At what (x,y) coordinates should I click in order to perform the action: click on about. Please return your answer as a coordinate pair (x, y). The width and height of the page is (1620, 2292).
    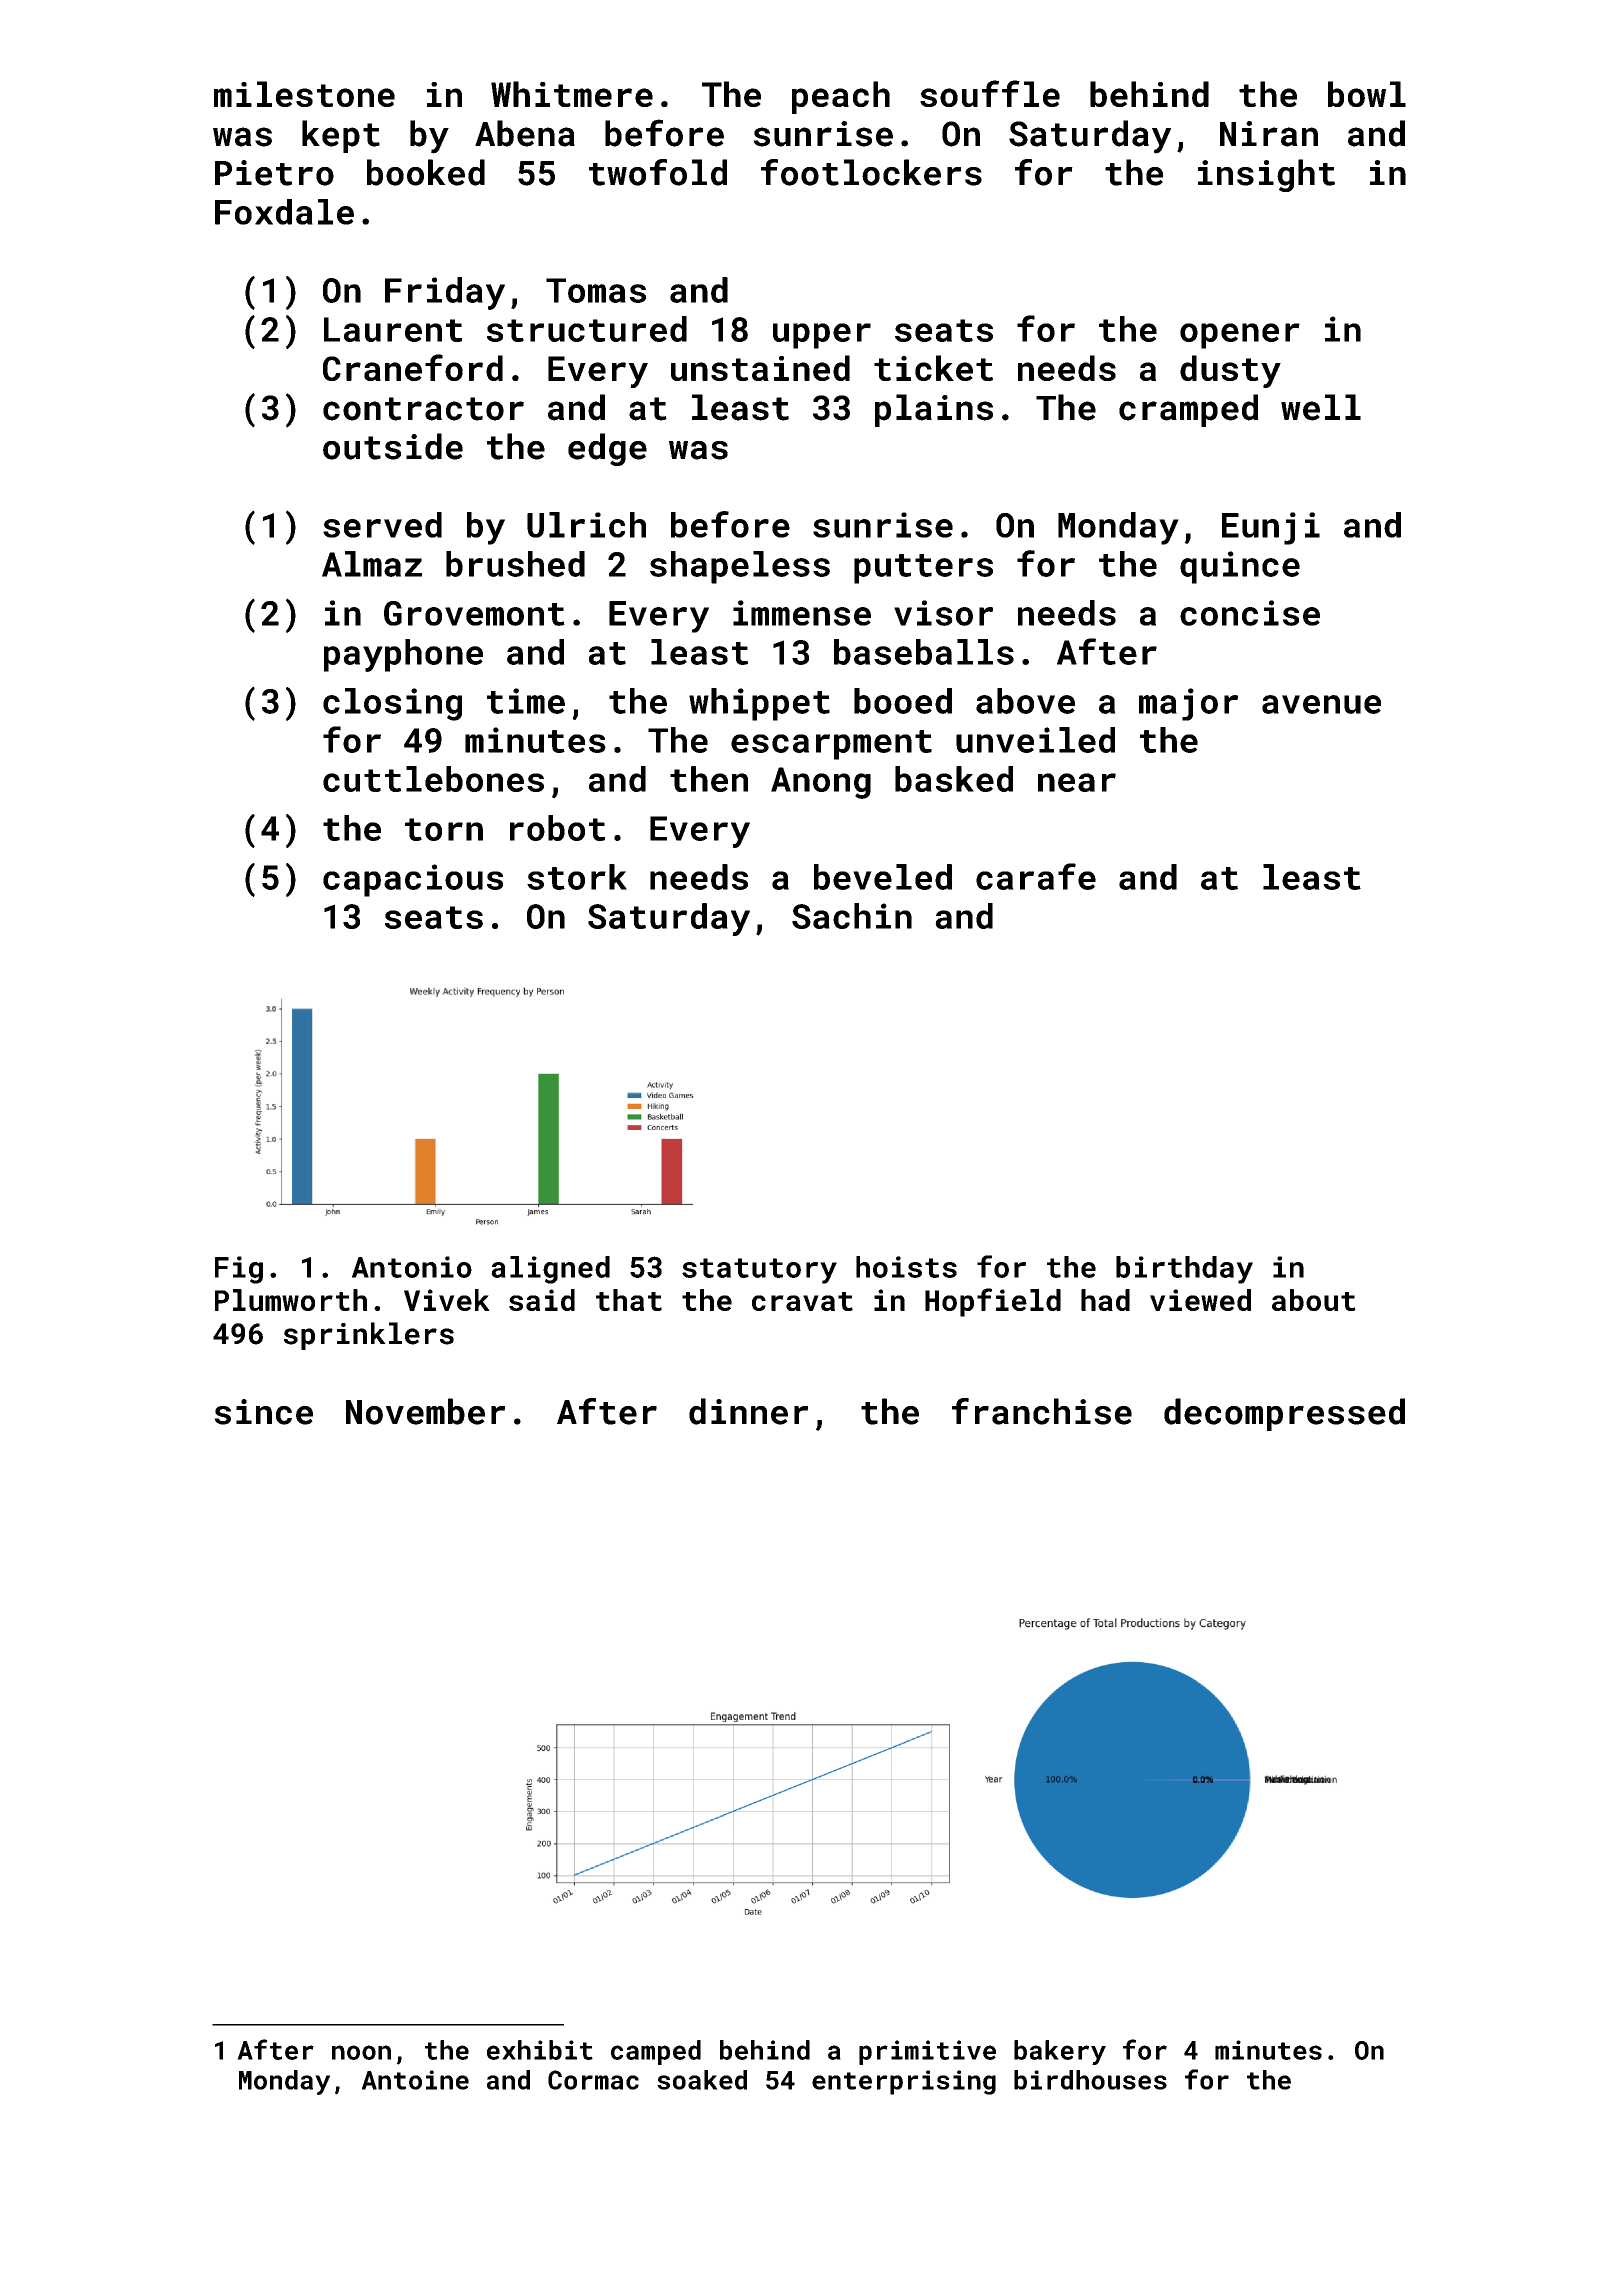
    Looking at the image, I should click on (1314, 1300).
